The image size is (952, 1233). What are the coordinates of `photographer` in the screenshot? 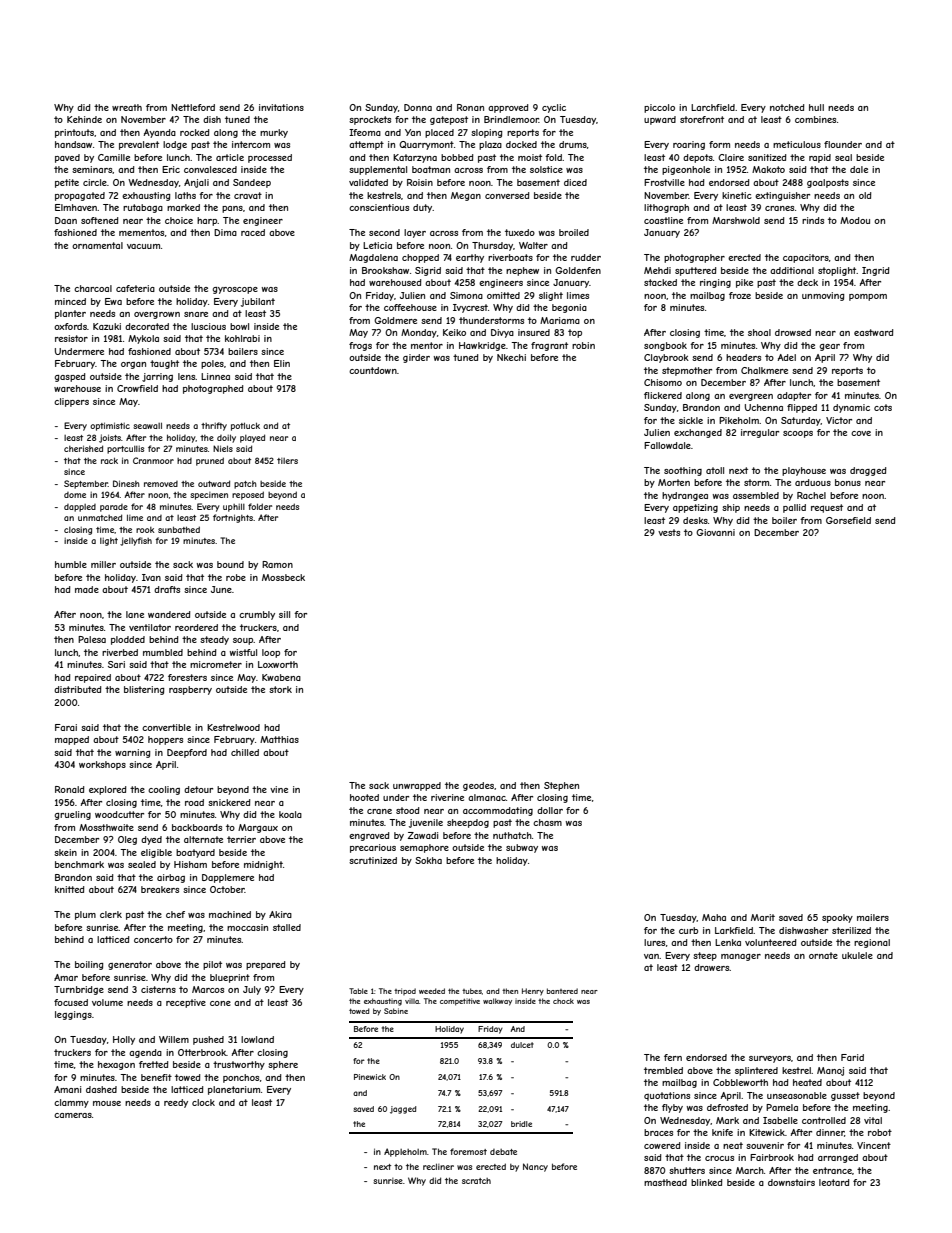 It's located at (694, 258).
